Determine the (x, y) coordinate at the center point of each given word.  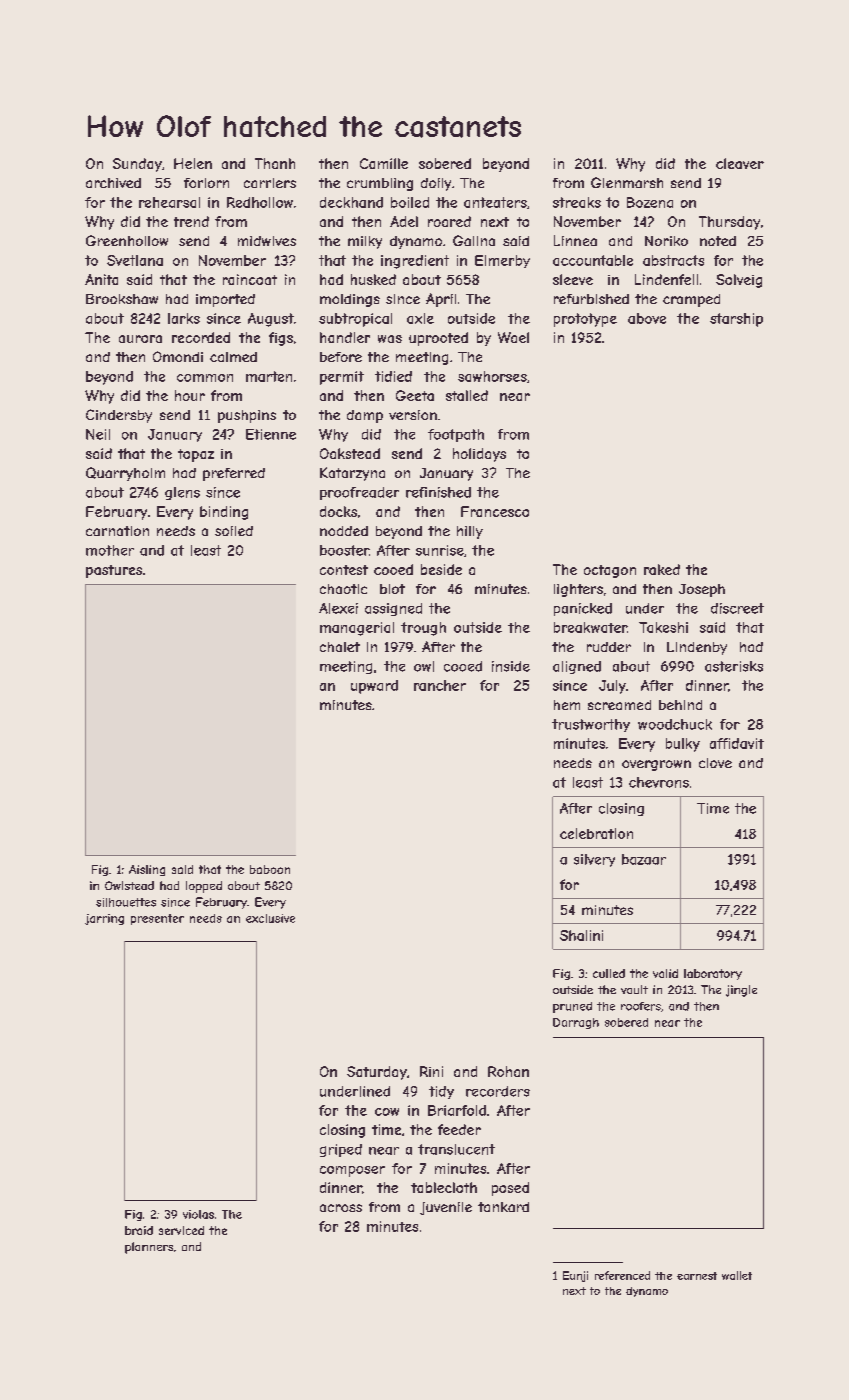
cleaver (740, 163)
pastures (114, 571)
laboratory (713, 974)
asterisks (734, 666)
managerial (357, 629)
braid (139, 1230)
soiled (234, 531)
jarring (104, 919)
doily (436, 184)
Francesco (495, 511)
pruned (572, 1007)
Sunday (137, 165)
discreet (737, 608)
